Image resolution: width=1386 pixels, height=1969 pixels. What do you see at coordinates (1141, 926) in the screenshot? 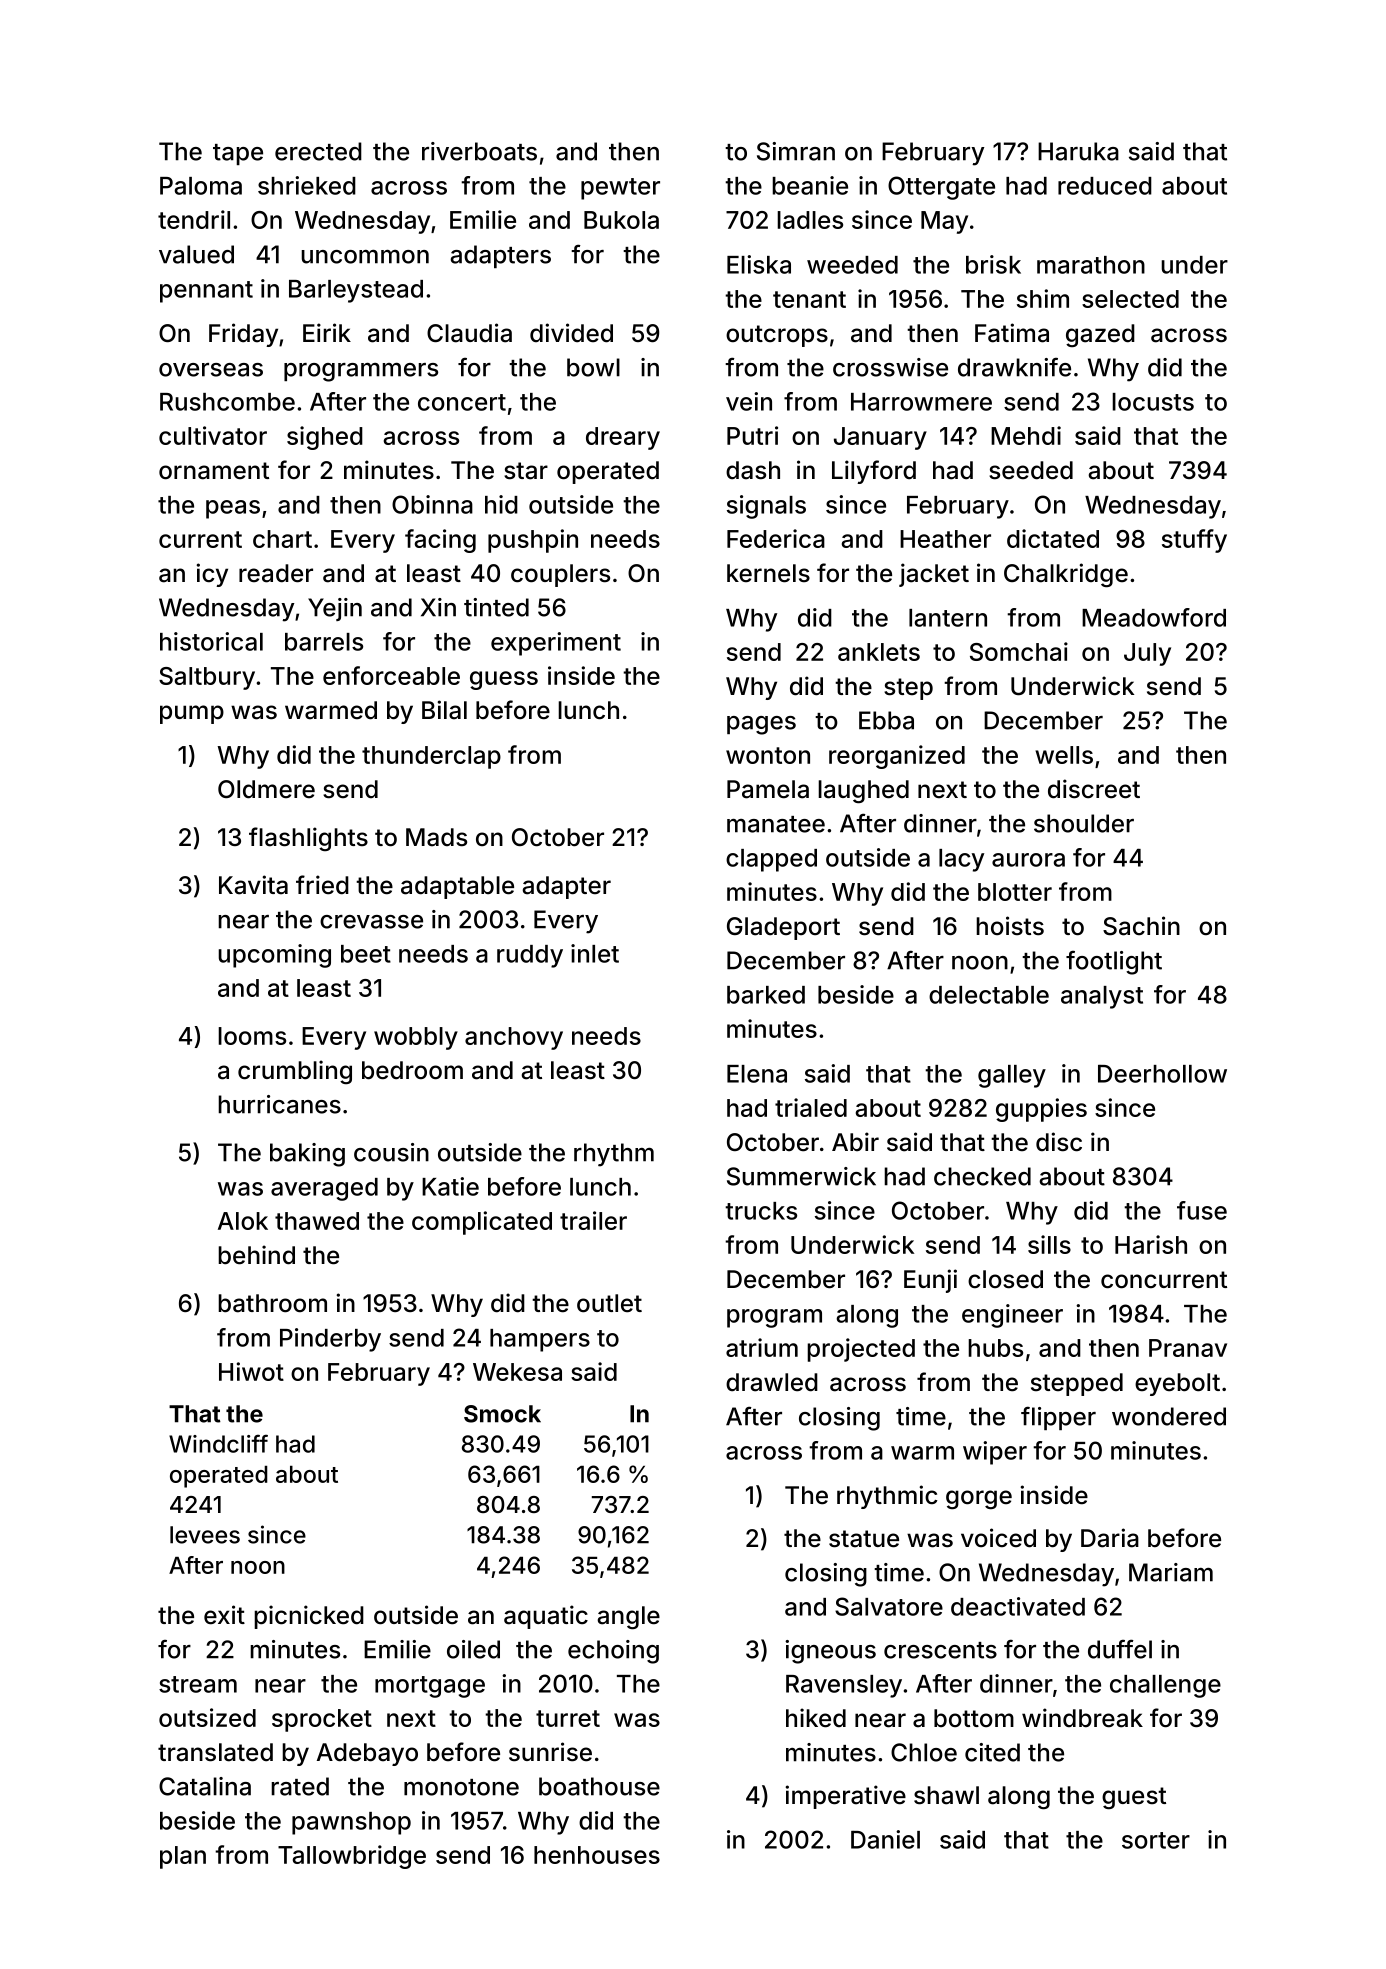
I see `Sachin` at bounding box center [1141, 926].
